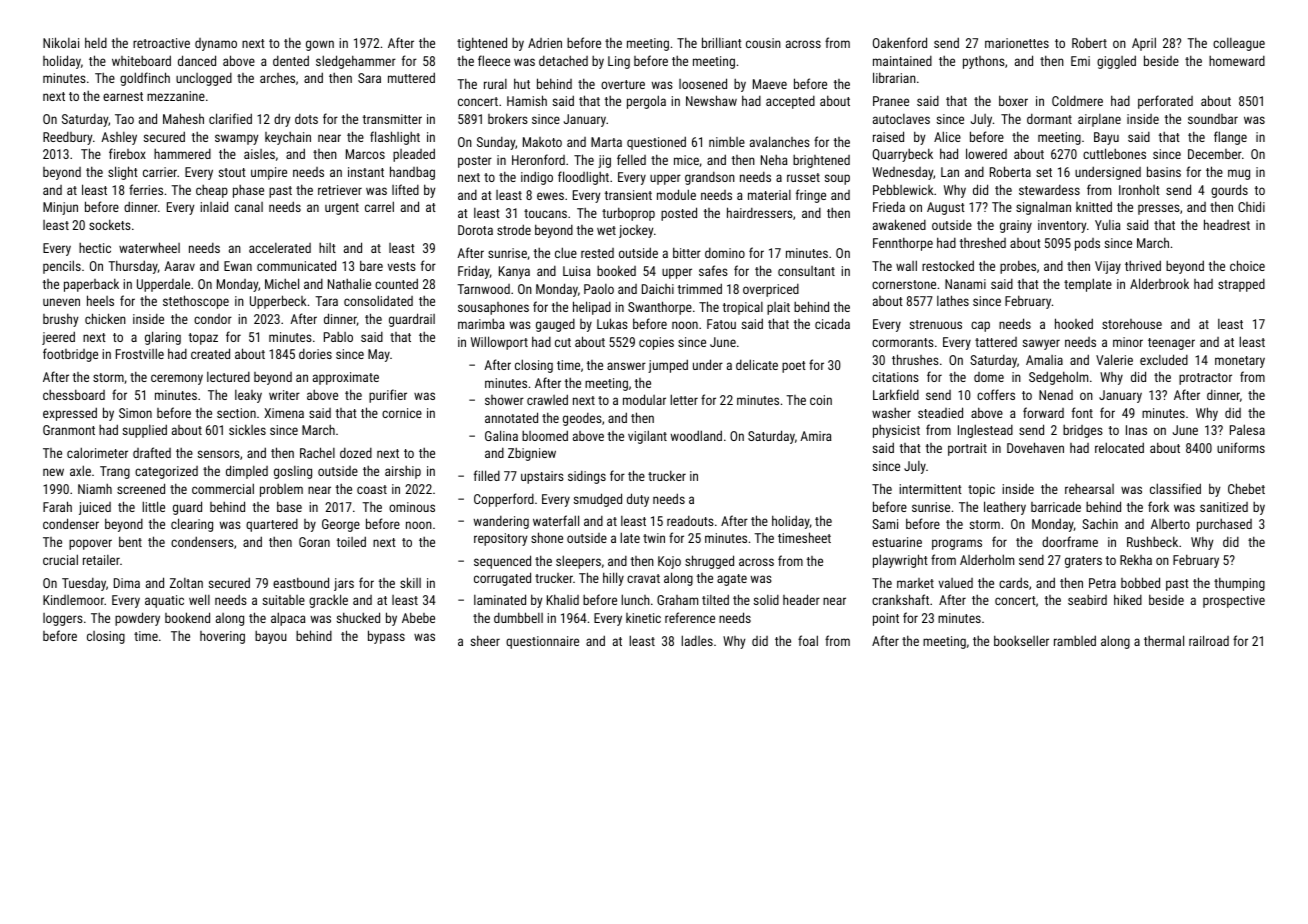  I want to click on expressed, so click(70, 414).
